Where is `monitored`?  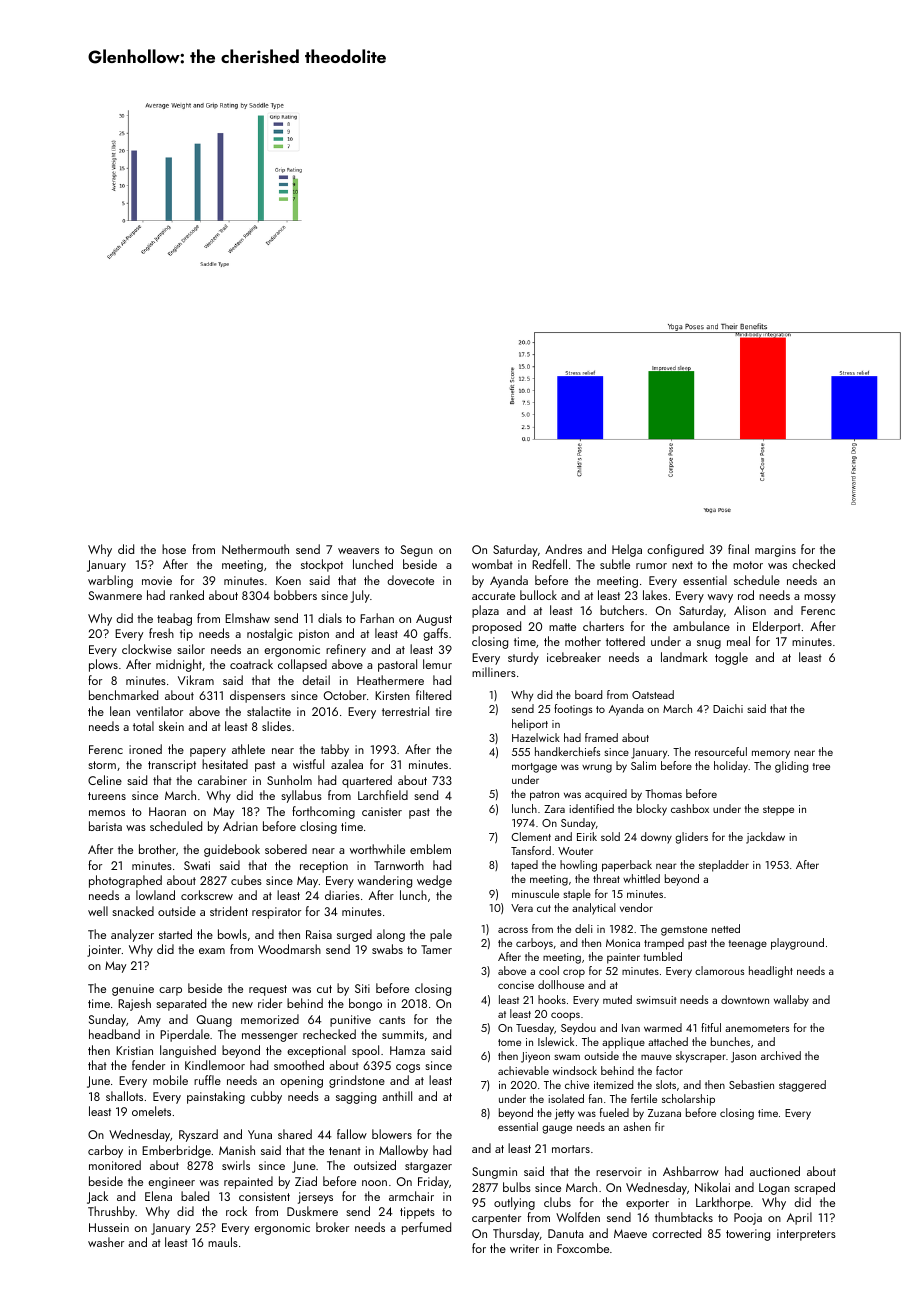 monitored is located at coordinates (115, 1165).
